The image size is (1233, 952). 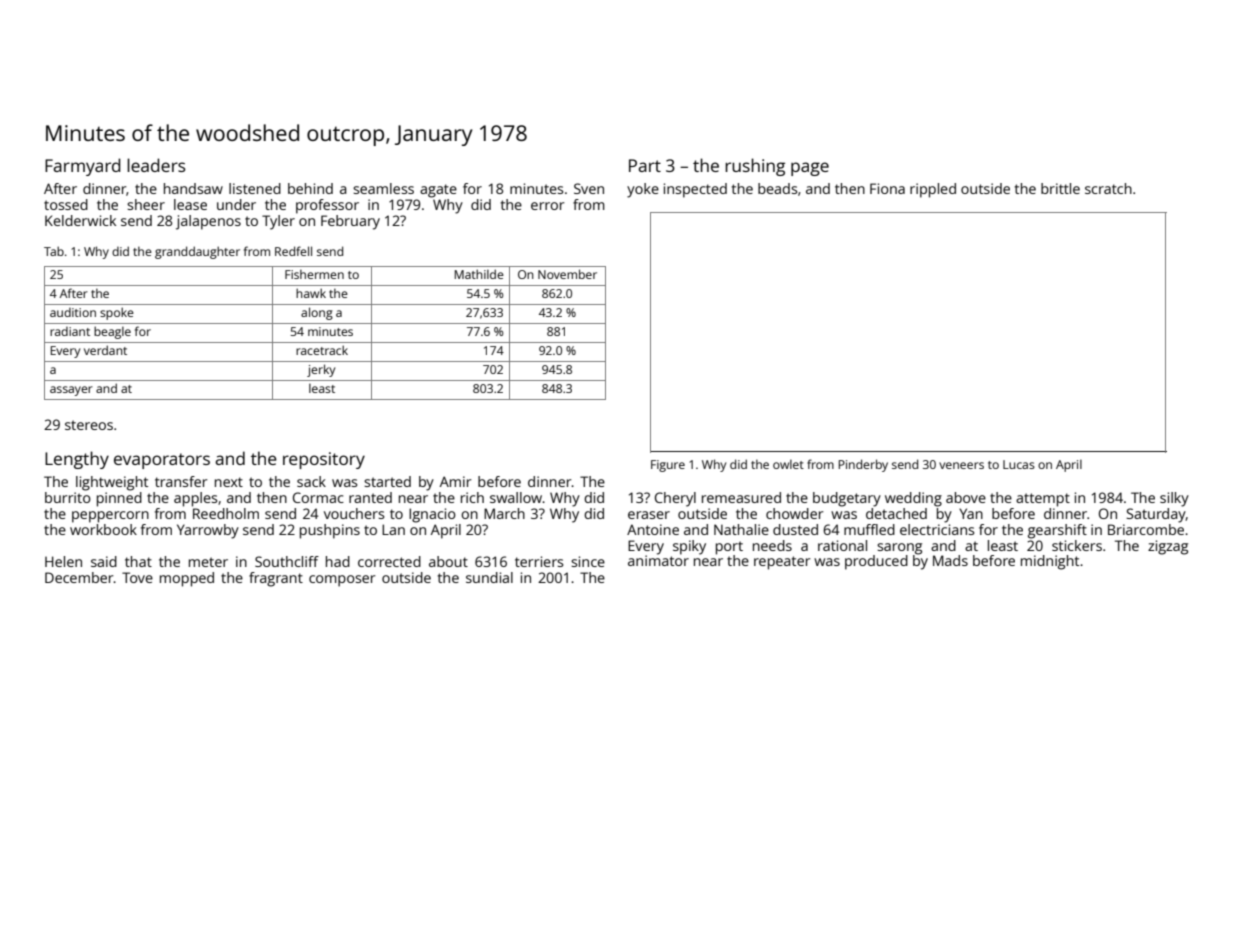 What do you see at coordinates (777, 188) in the image?
I see `beads` at bounding box center [777, 188].
